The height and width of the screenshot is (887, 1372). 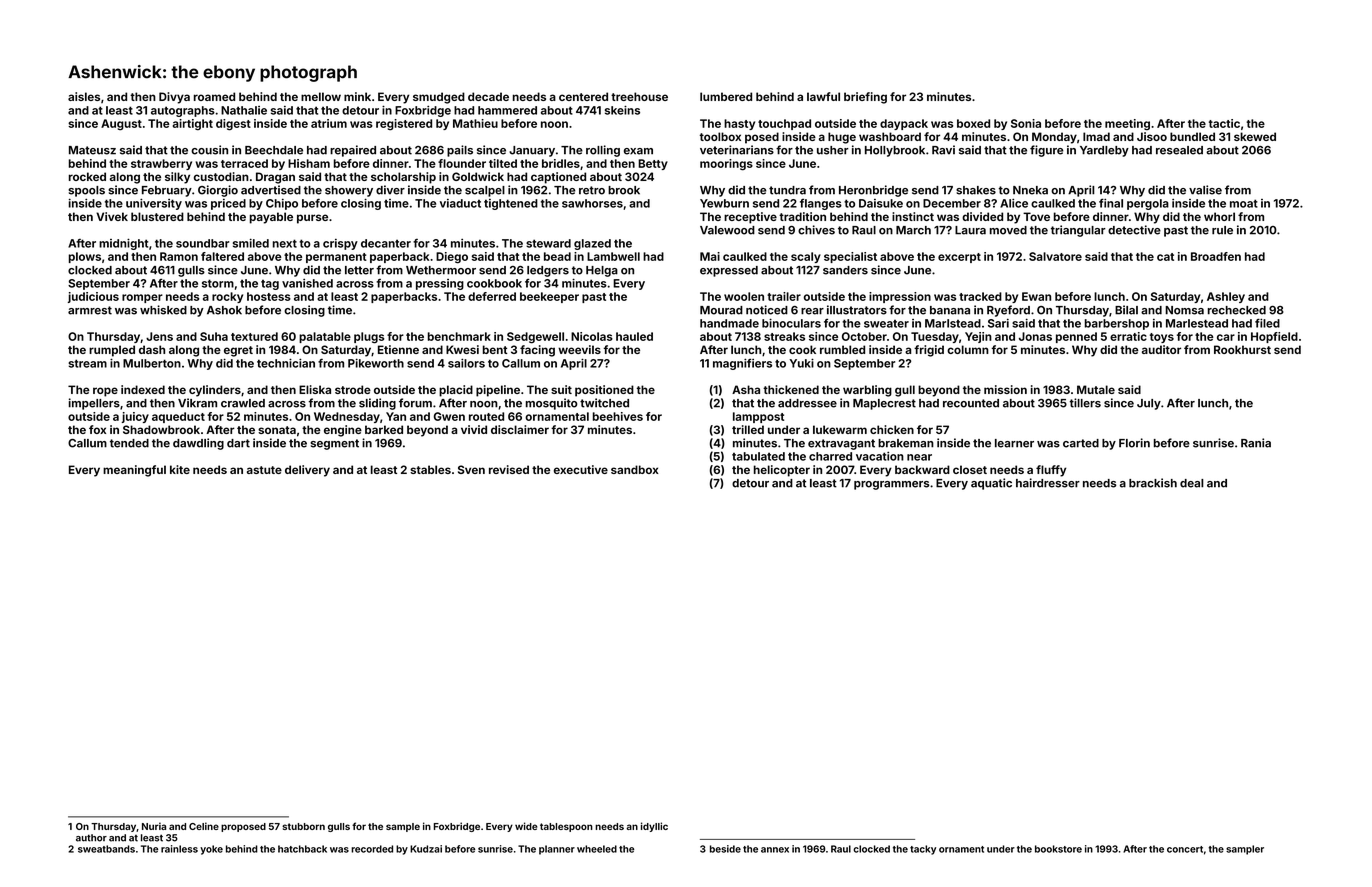 What do you see at coordinates (725, 849) in the screenshot?
I see `beside` at bounding box center [725, 849].
